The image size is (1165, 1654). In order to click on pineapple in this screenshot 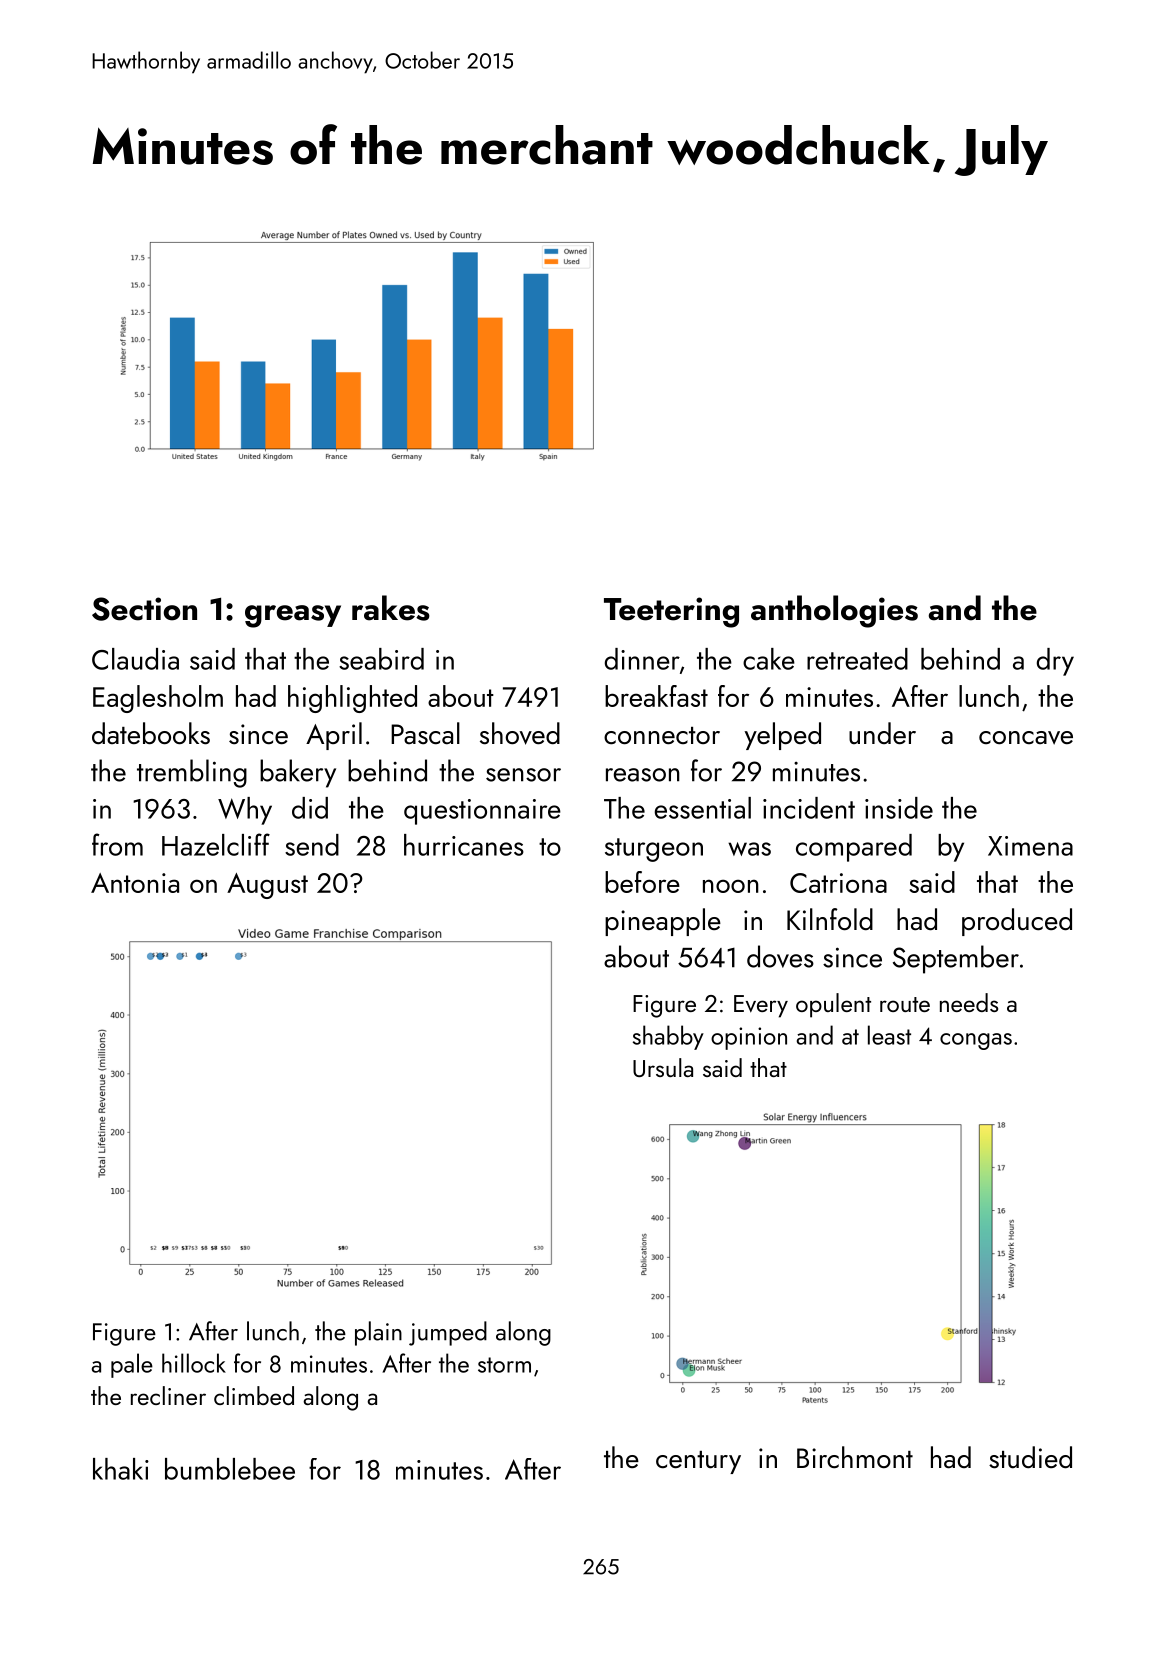, I will do `click(663, 922)`.
